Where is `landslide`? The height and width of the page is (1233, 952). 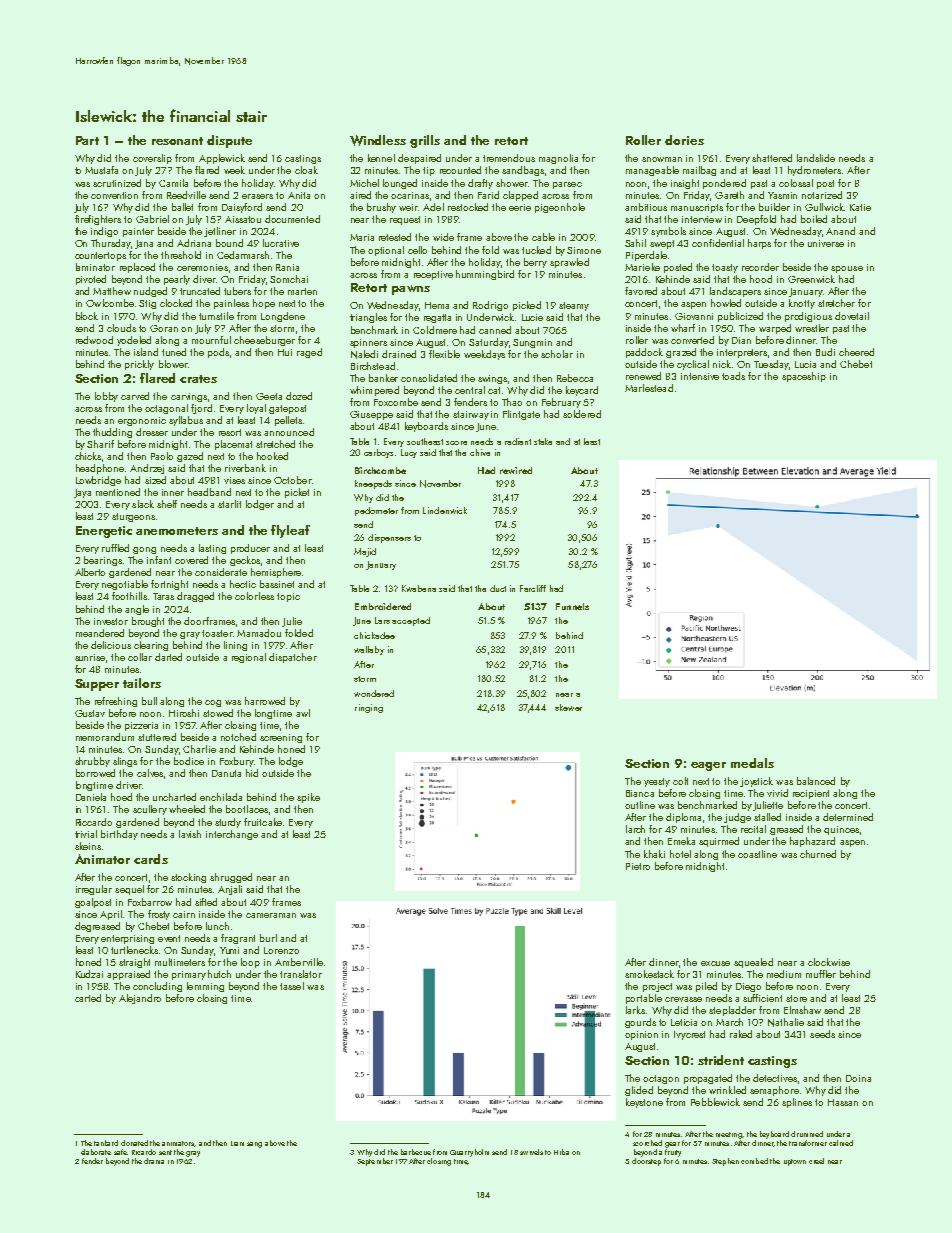
landslide is located at coordinates (816, 158).
